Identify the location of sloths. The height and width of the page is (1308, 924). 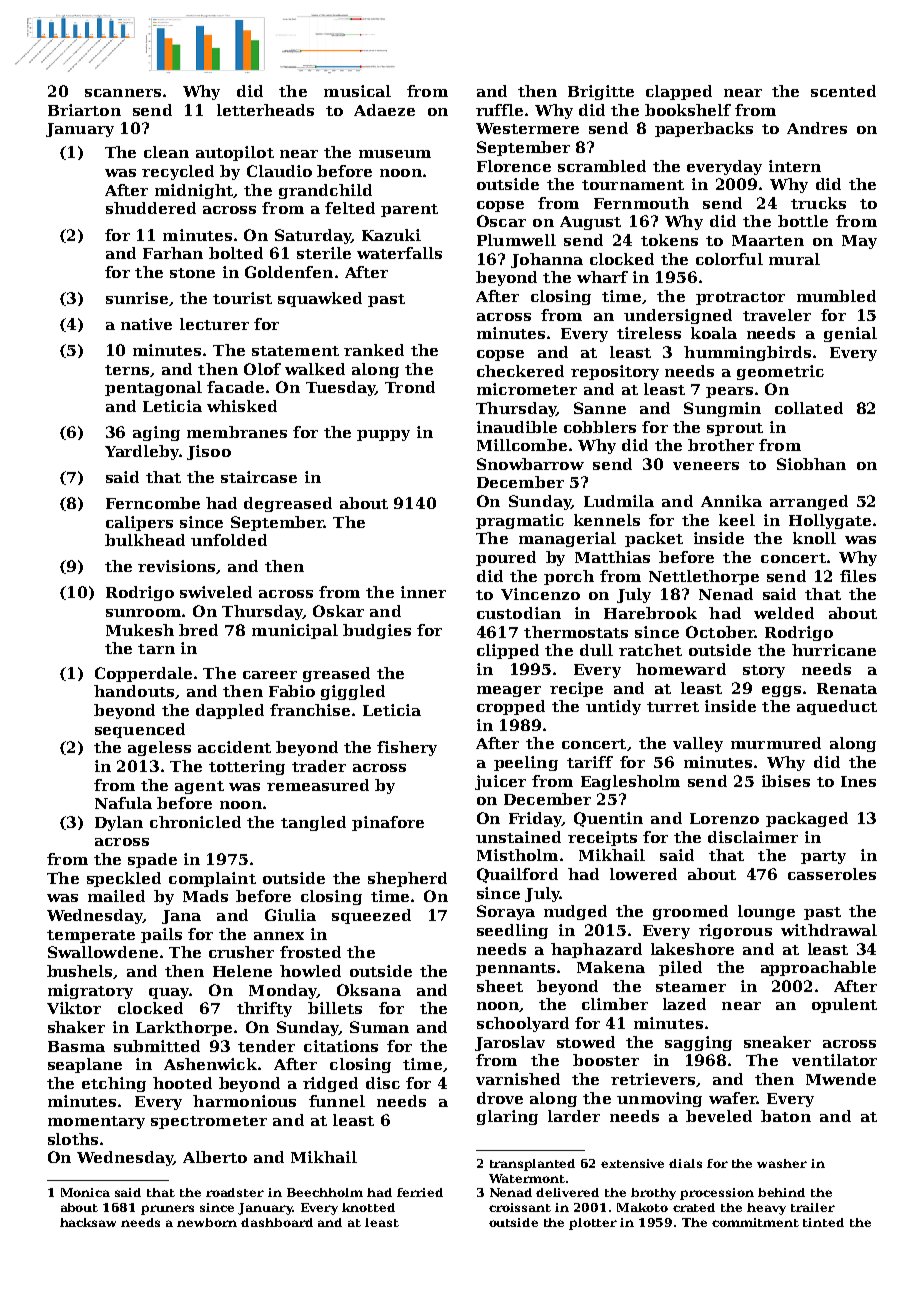
(73, 1139).
